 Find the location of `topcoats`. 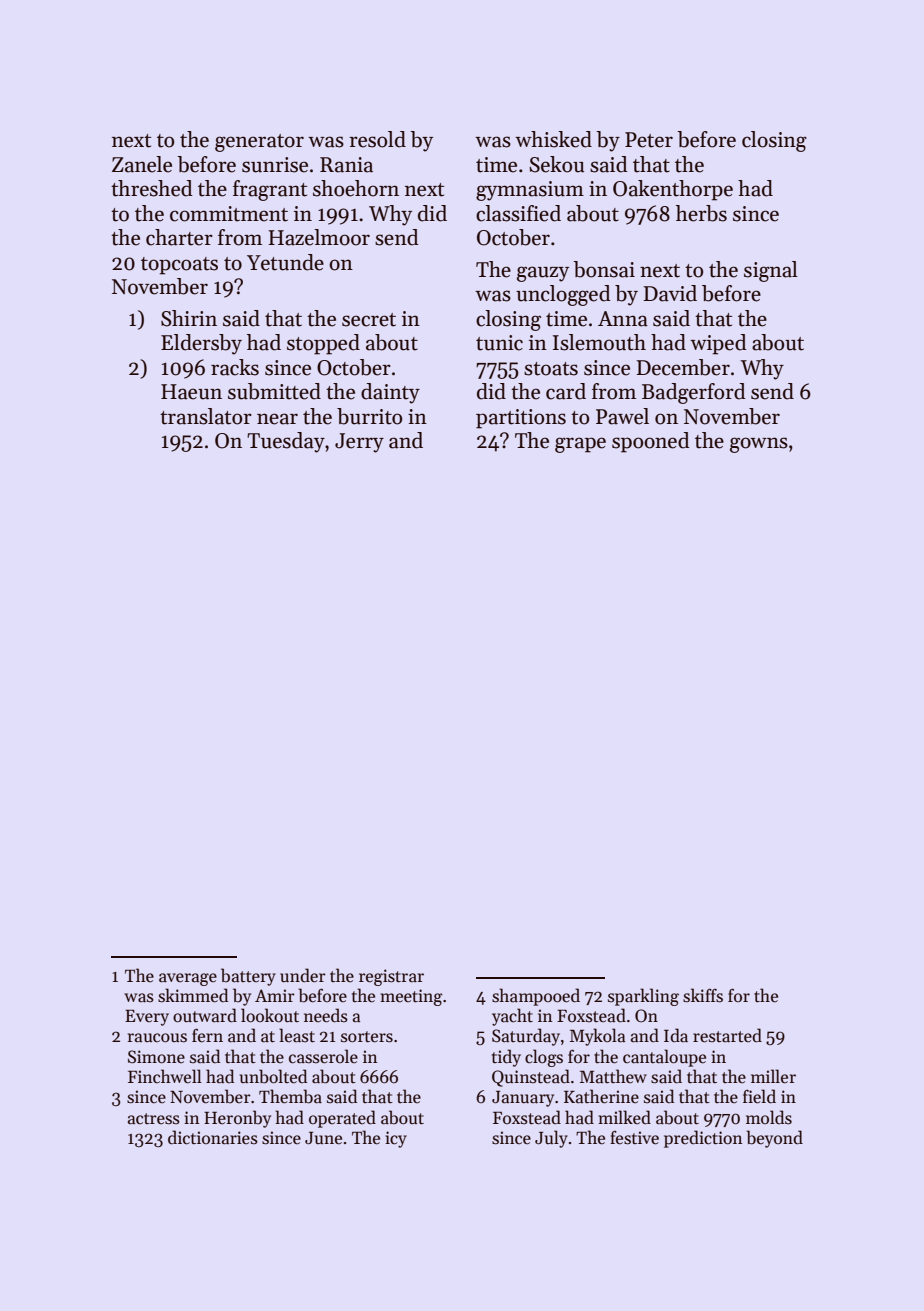

topcoats is located at coordinates (179, 266).
